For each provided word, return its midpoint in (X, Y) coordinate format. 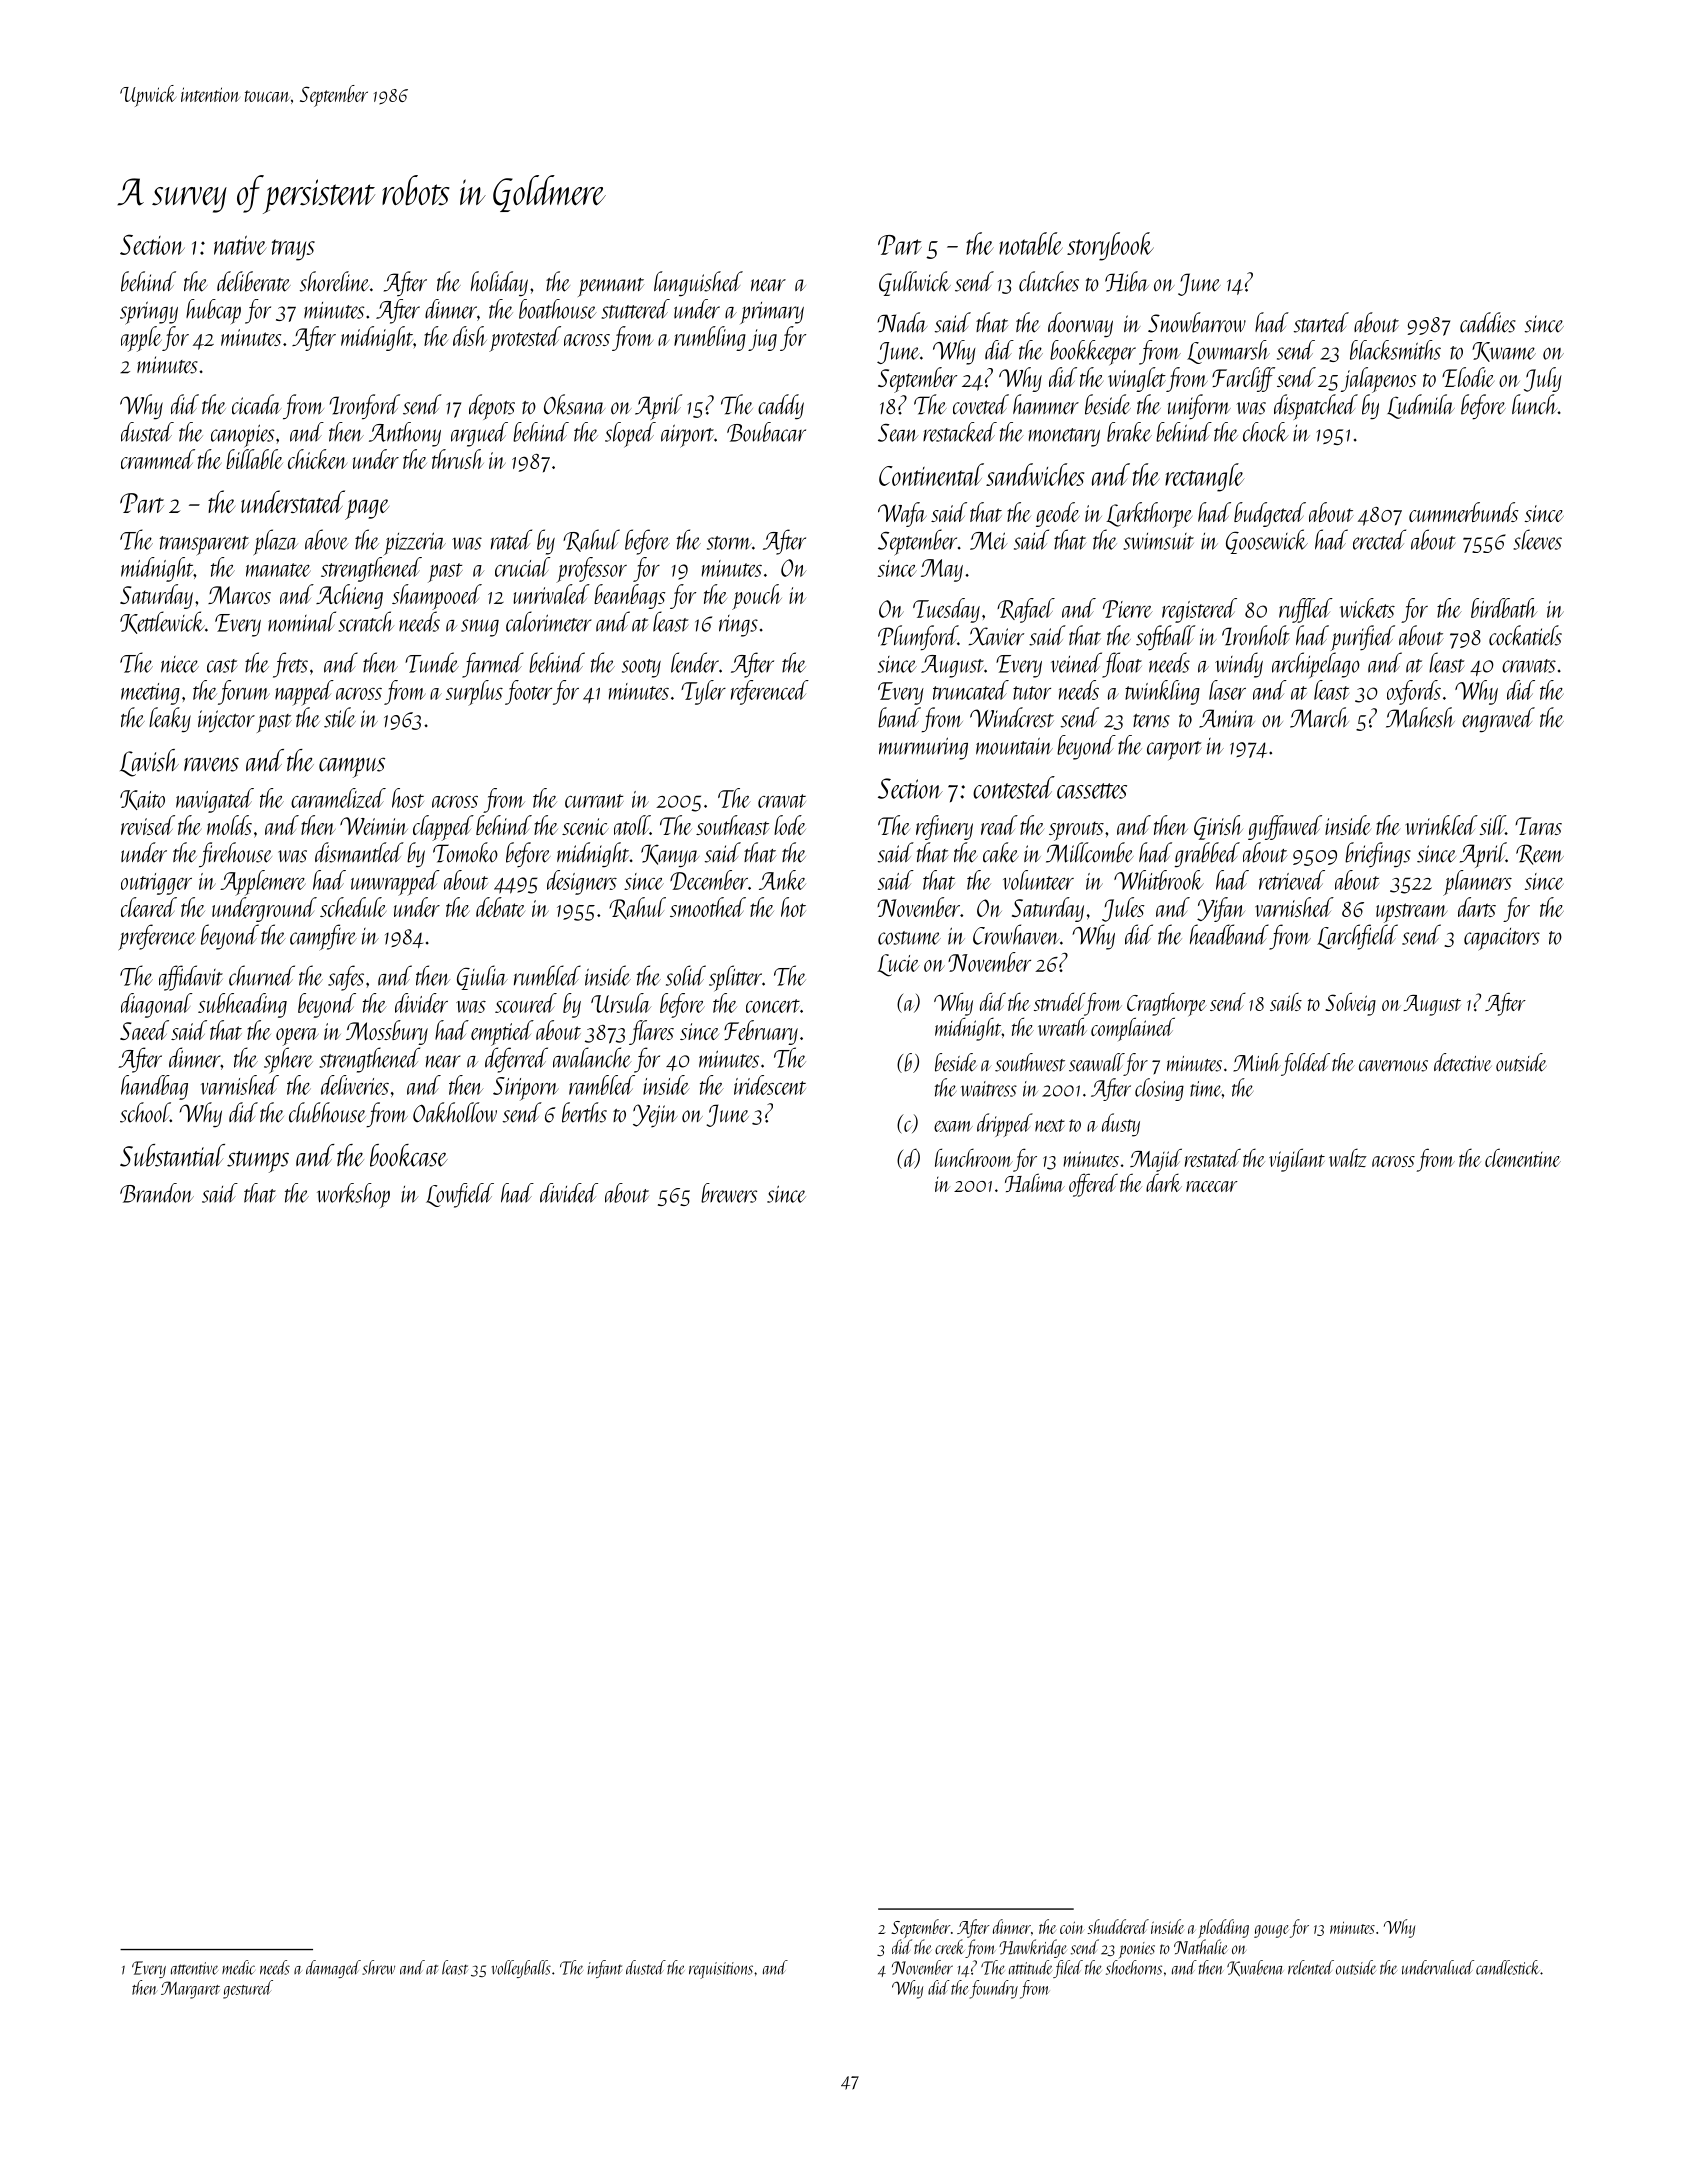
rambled (602, 1085)
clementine (1523, 1157)
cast (222, 666)
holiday (499, 284)
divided (569, 1193)
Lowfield (460, 1195)
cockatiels (1525, 635)
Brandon (157, 1193)
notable (1031, 243)
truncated (971, 690)
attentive (194, 1968)
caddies (1488, 322)
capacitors (1502, 939)
